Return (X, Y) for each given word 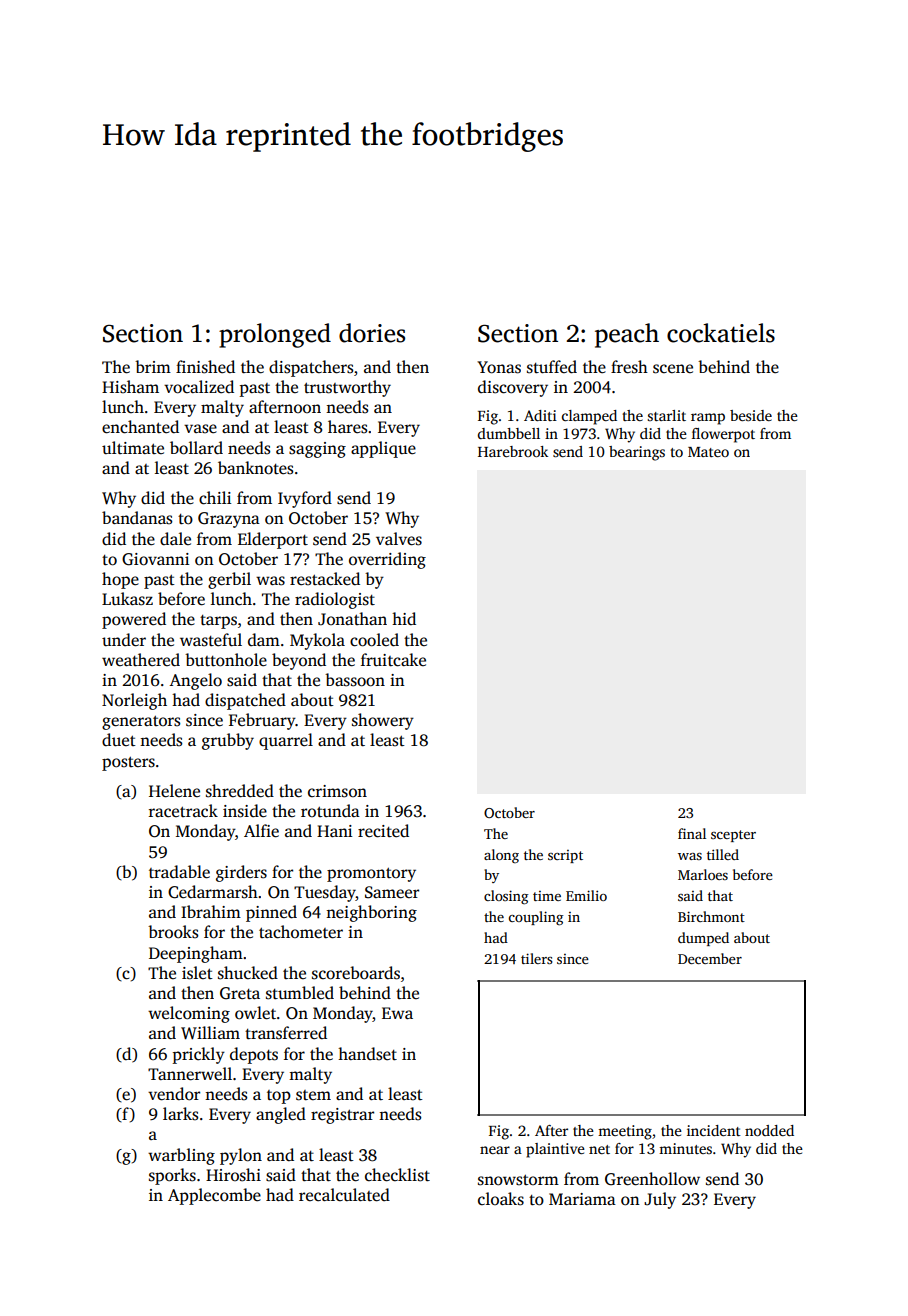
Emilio (586, 895)
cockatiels (721, 333)
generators (141, 723)
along (501, 856)
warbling (181, 1156)
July (660, 1200)
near (495, 1150)
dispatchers (311, 368)
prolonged (275, 335)
